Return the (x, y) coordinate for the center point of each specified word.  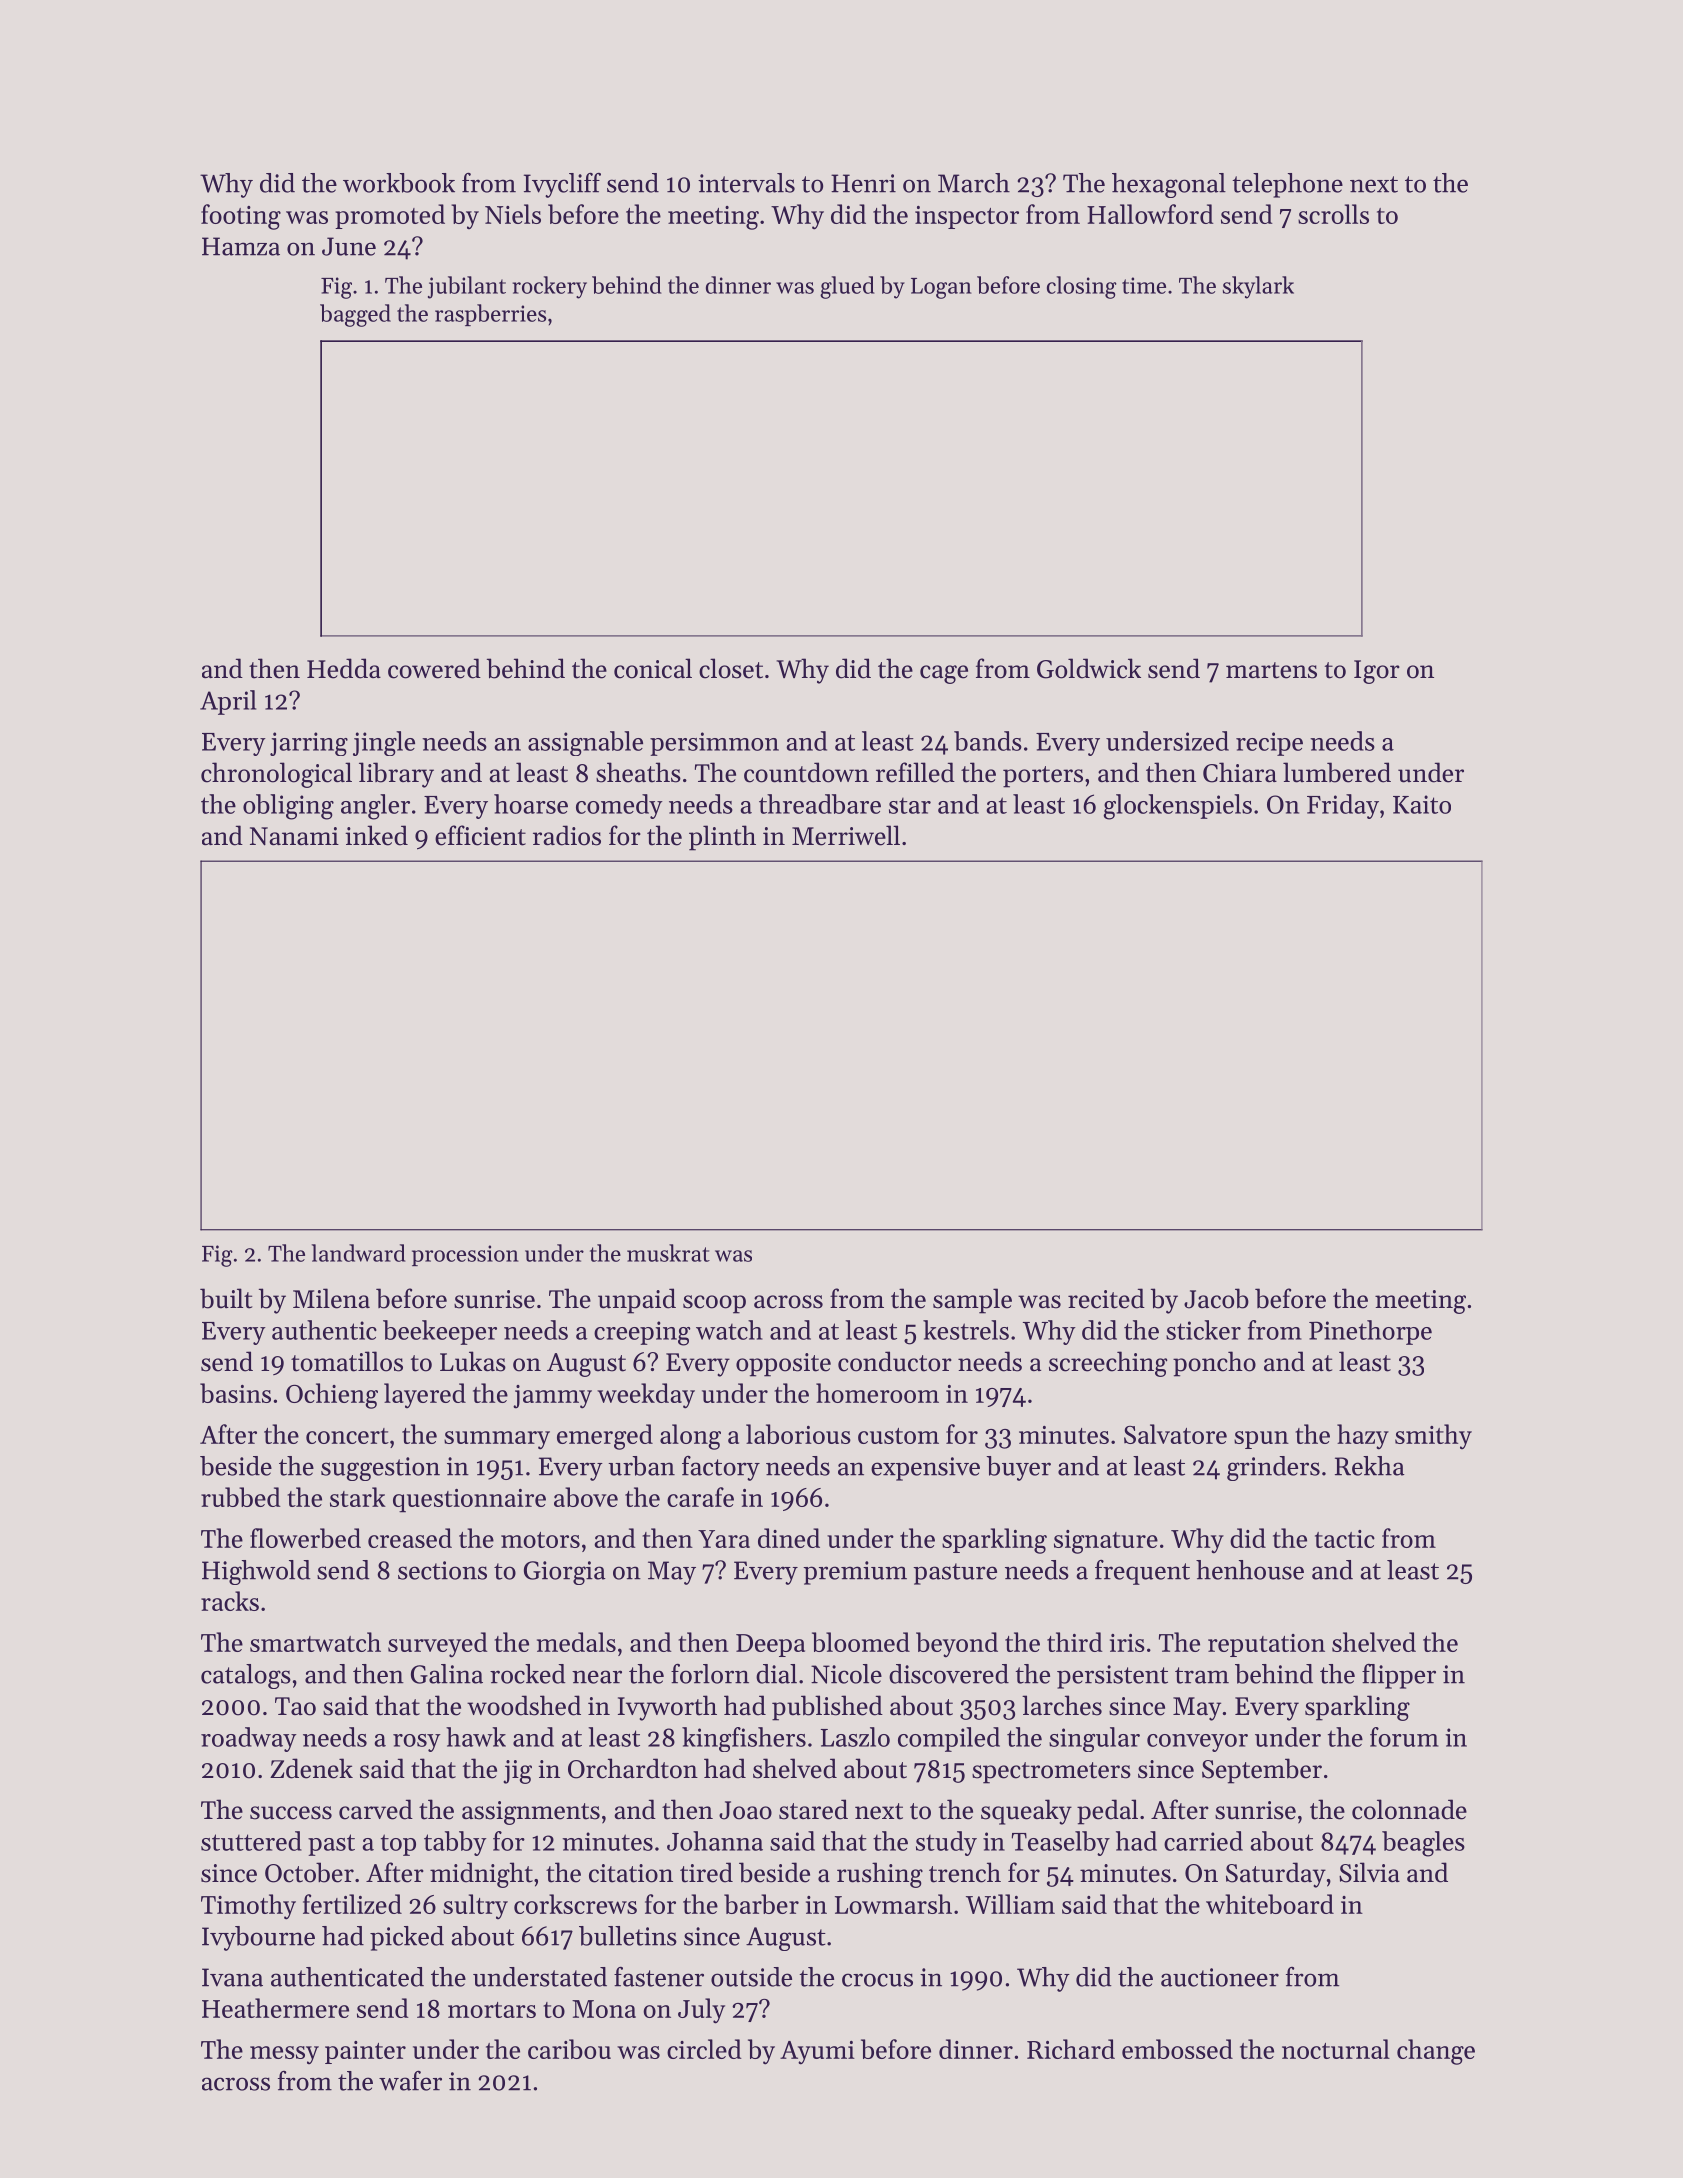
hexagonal (1169, 185)
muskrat (668, 1253)
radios (567, 835)
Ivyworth (667, 1708)
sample (972, 1301)
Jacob (1216, 1298)
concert (347, 1436)
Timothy (248, 1907)
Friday (1343, 806)
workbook (399, 183)
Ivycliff (562, 185)
